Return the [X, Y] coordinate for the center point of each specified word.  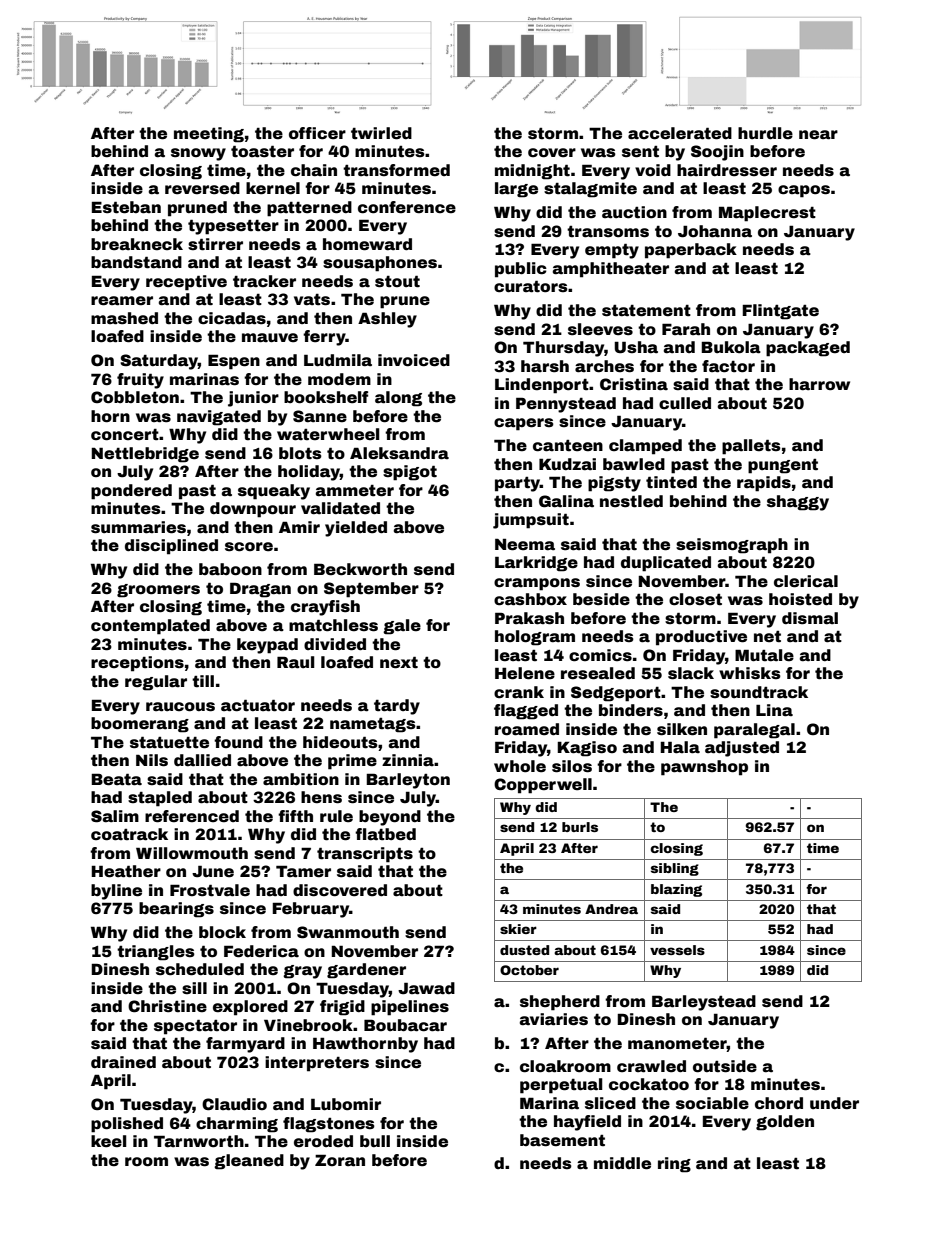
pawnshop [704, 768]
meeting [209, 135]
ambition [301, 779]
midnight [532, 172]
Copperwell [543, 786]
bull [375, 1141]
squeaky [274, 492]
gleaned [249, 1162]
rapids [764, 484]
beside [601, 599]
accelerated [680, 133]
